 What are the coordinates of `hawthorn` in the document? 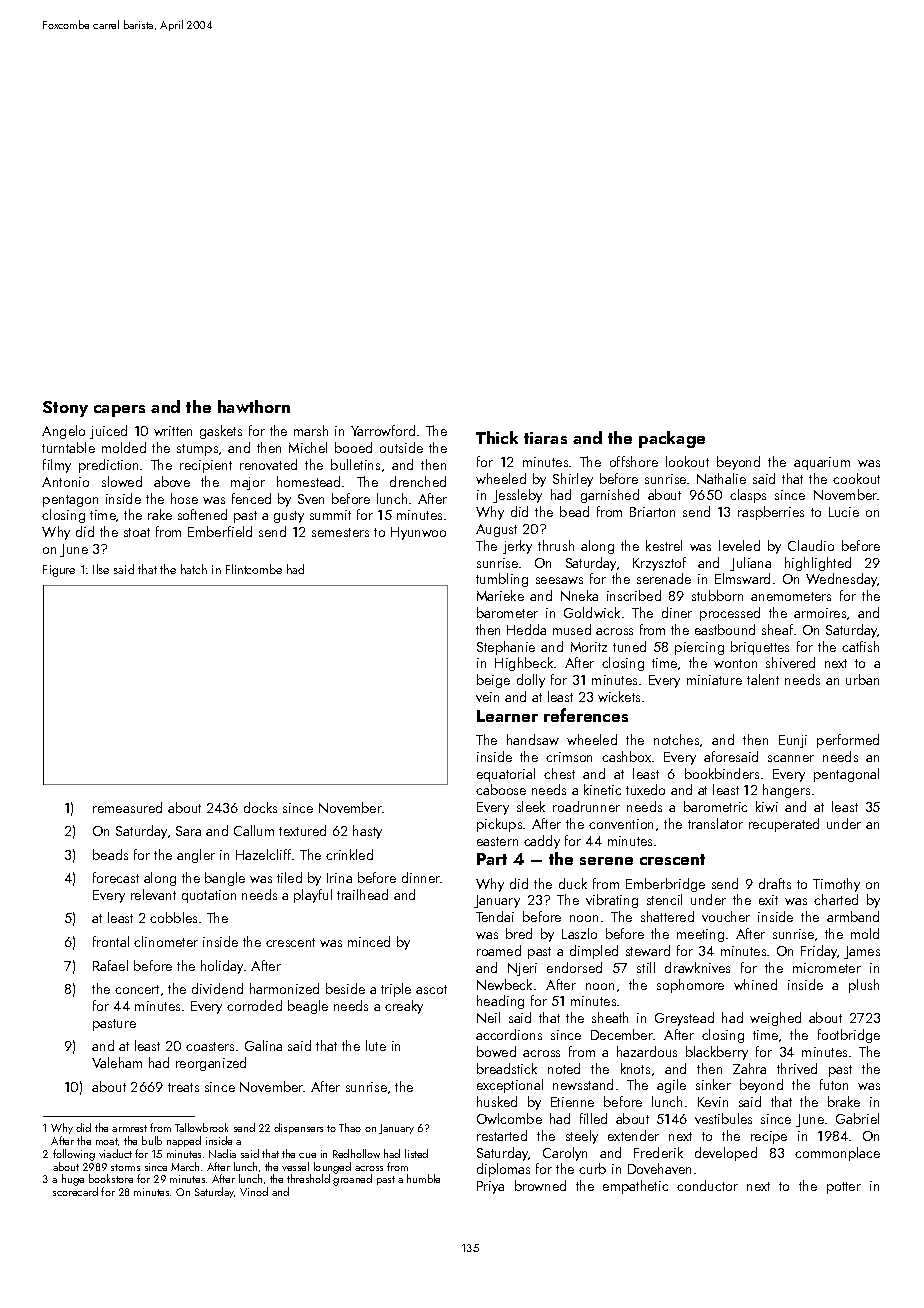 It's located at (254, 406).
